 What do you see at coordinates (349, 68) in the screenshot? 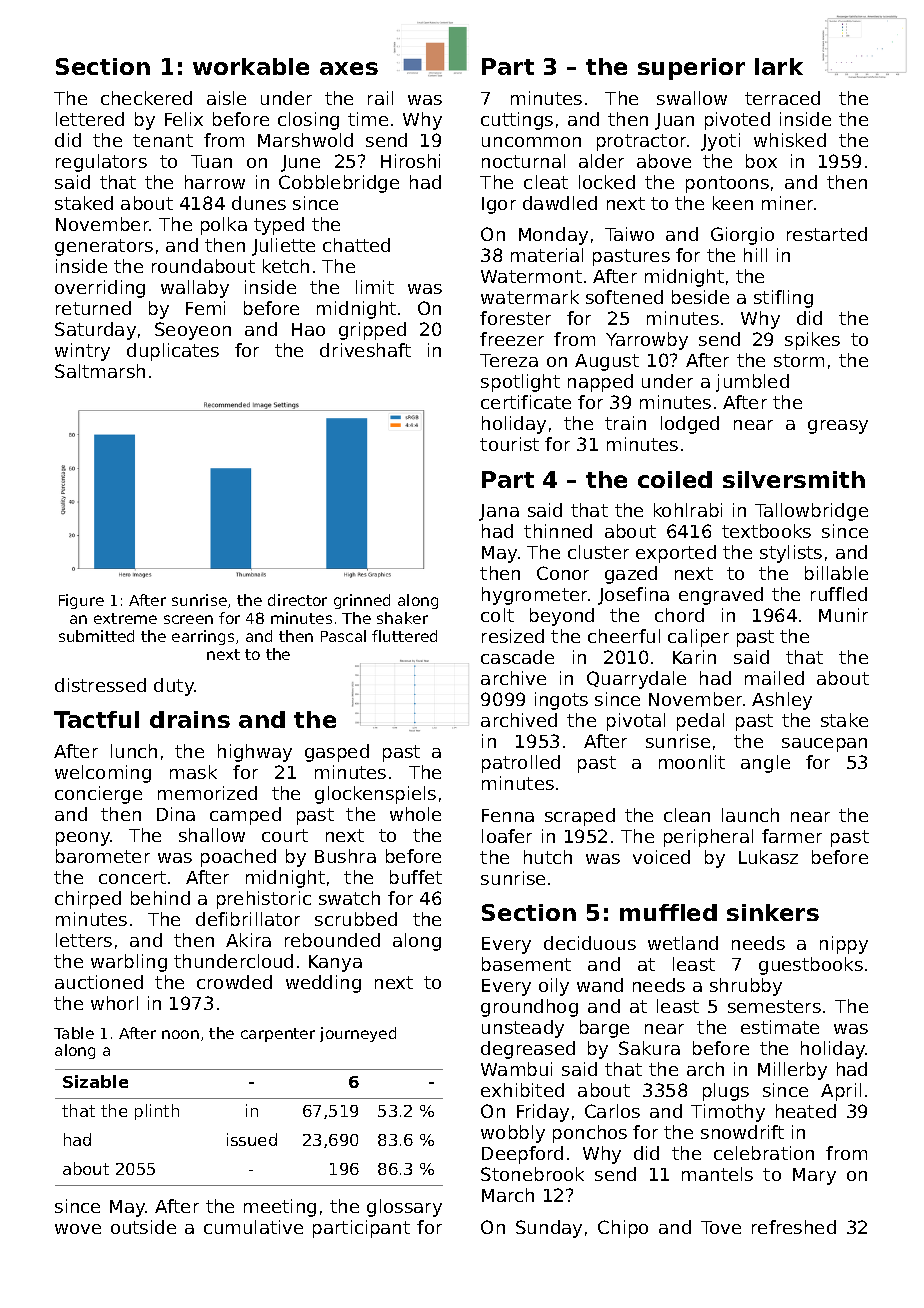
I see `axes` at bounding box center [349, 68].
